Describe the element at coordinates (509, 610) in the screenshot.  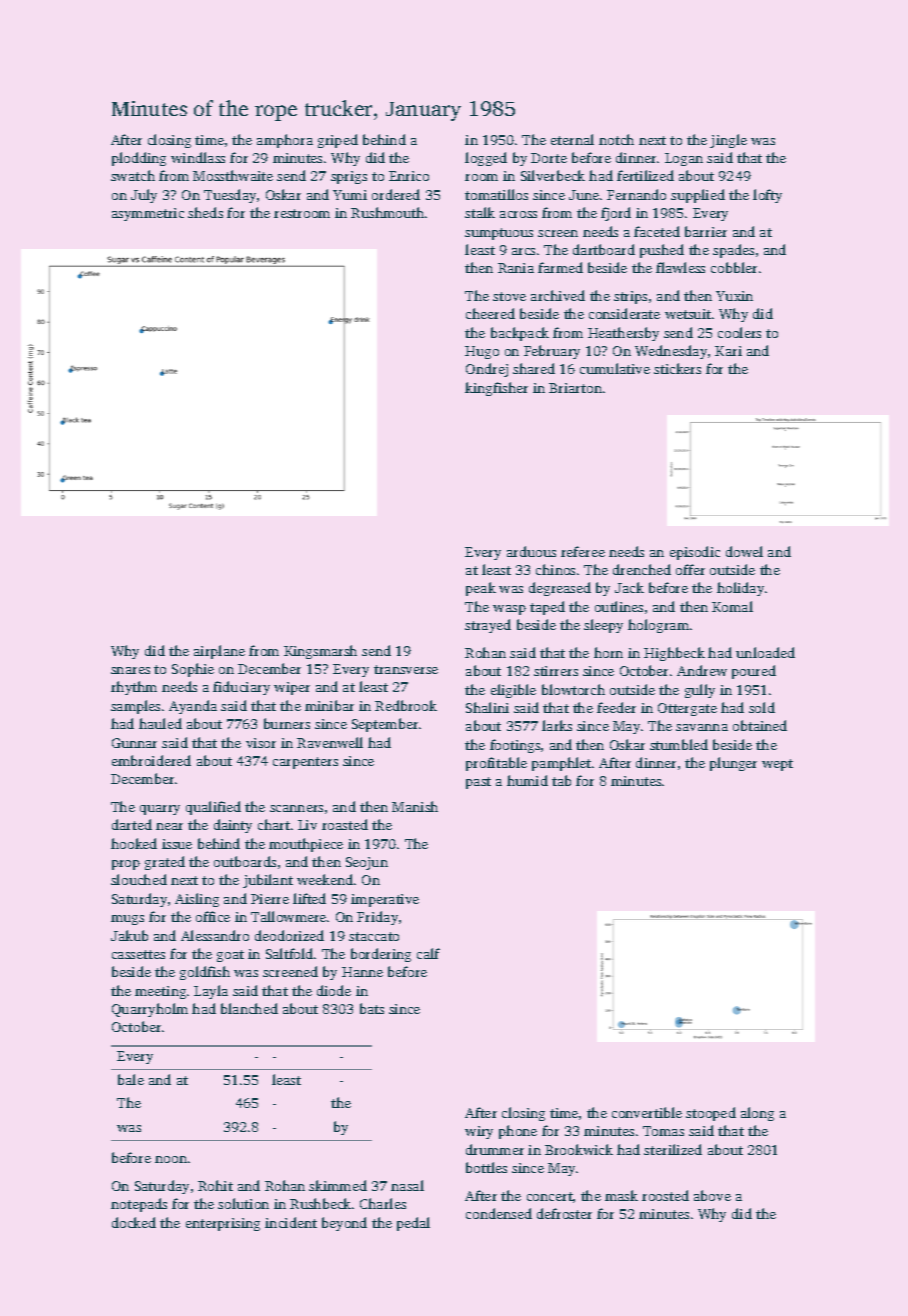
I see `wasp` at that location.
